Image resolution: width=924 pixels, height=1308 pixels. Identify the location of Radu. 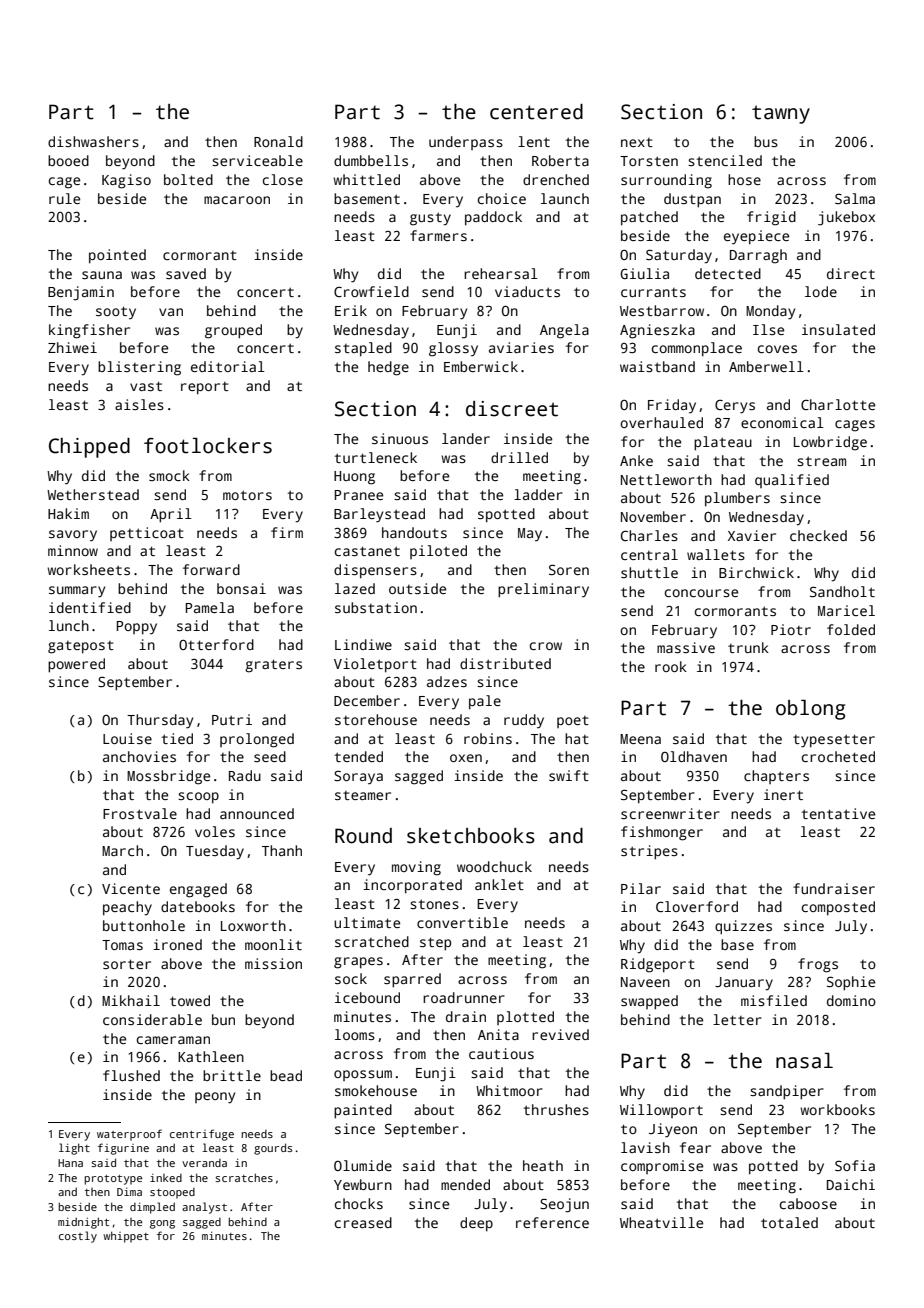
(245, 775).
